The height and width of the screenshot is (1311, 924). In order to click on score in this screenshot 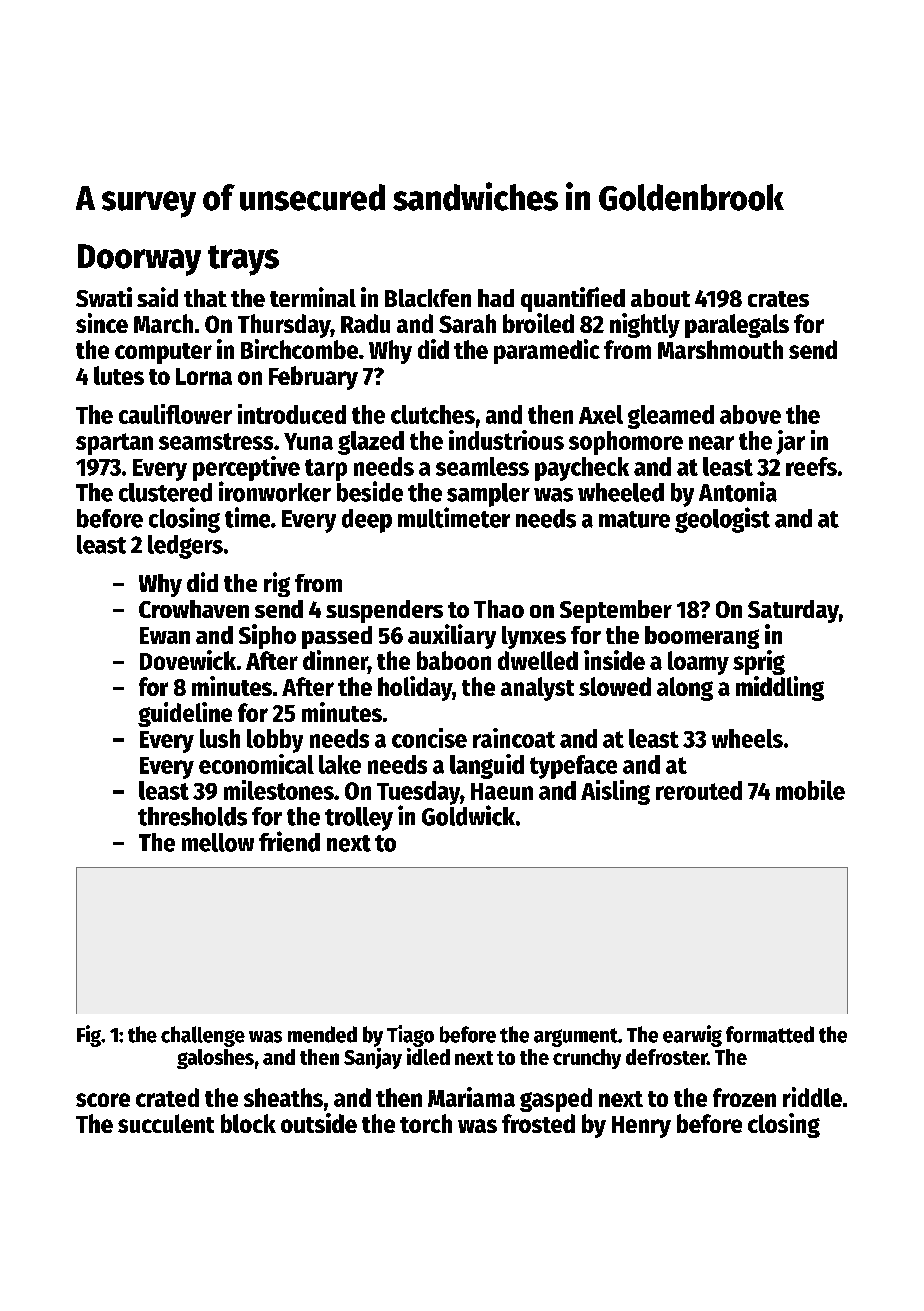, I will do `click(103, 1100)`.
